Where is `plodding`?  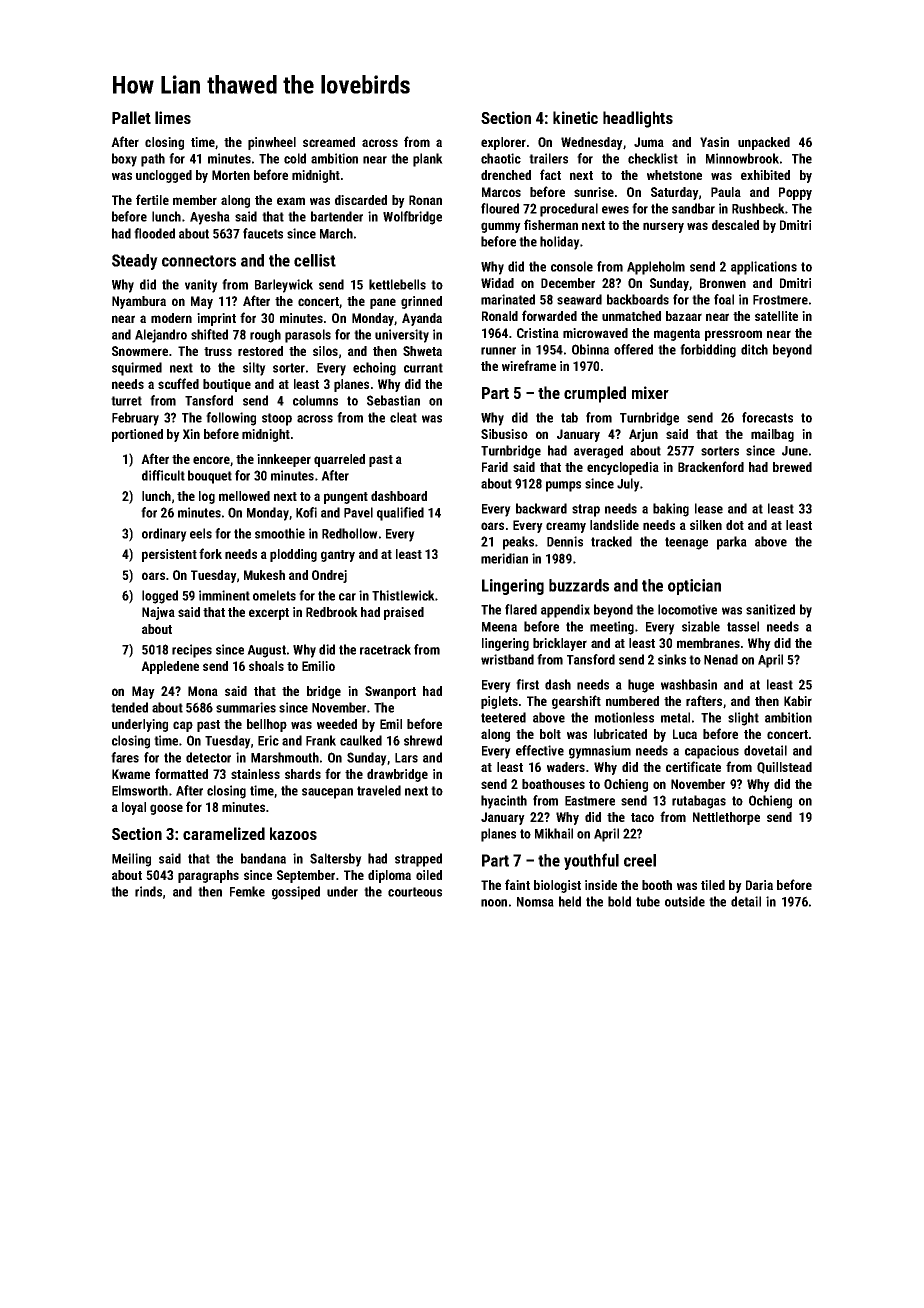
plodding is located at coordinates (293, 555).
